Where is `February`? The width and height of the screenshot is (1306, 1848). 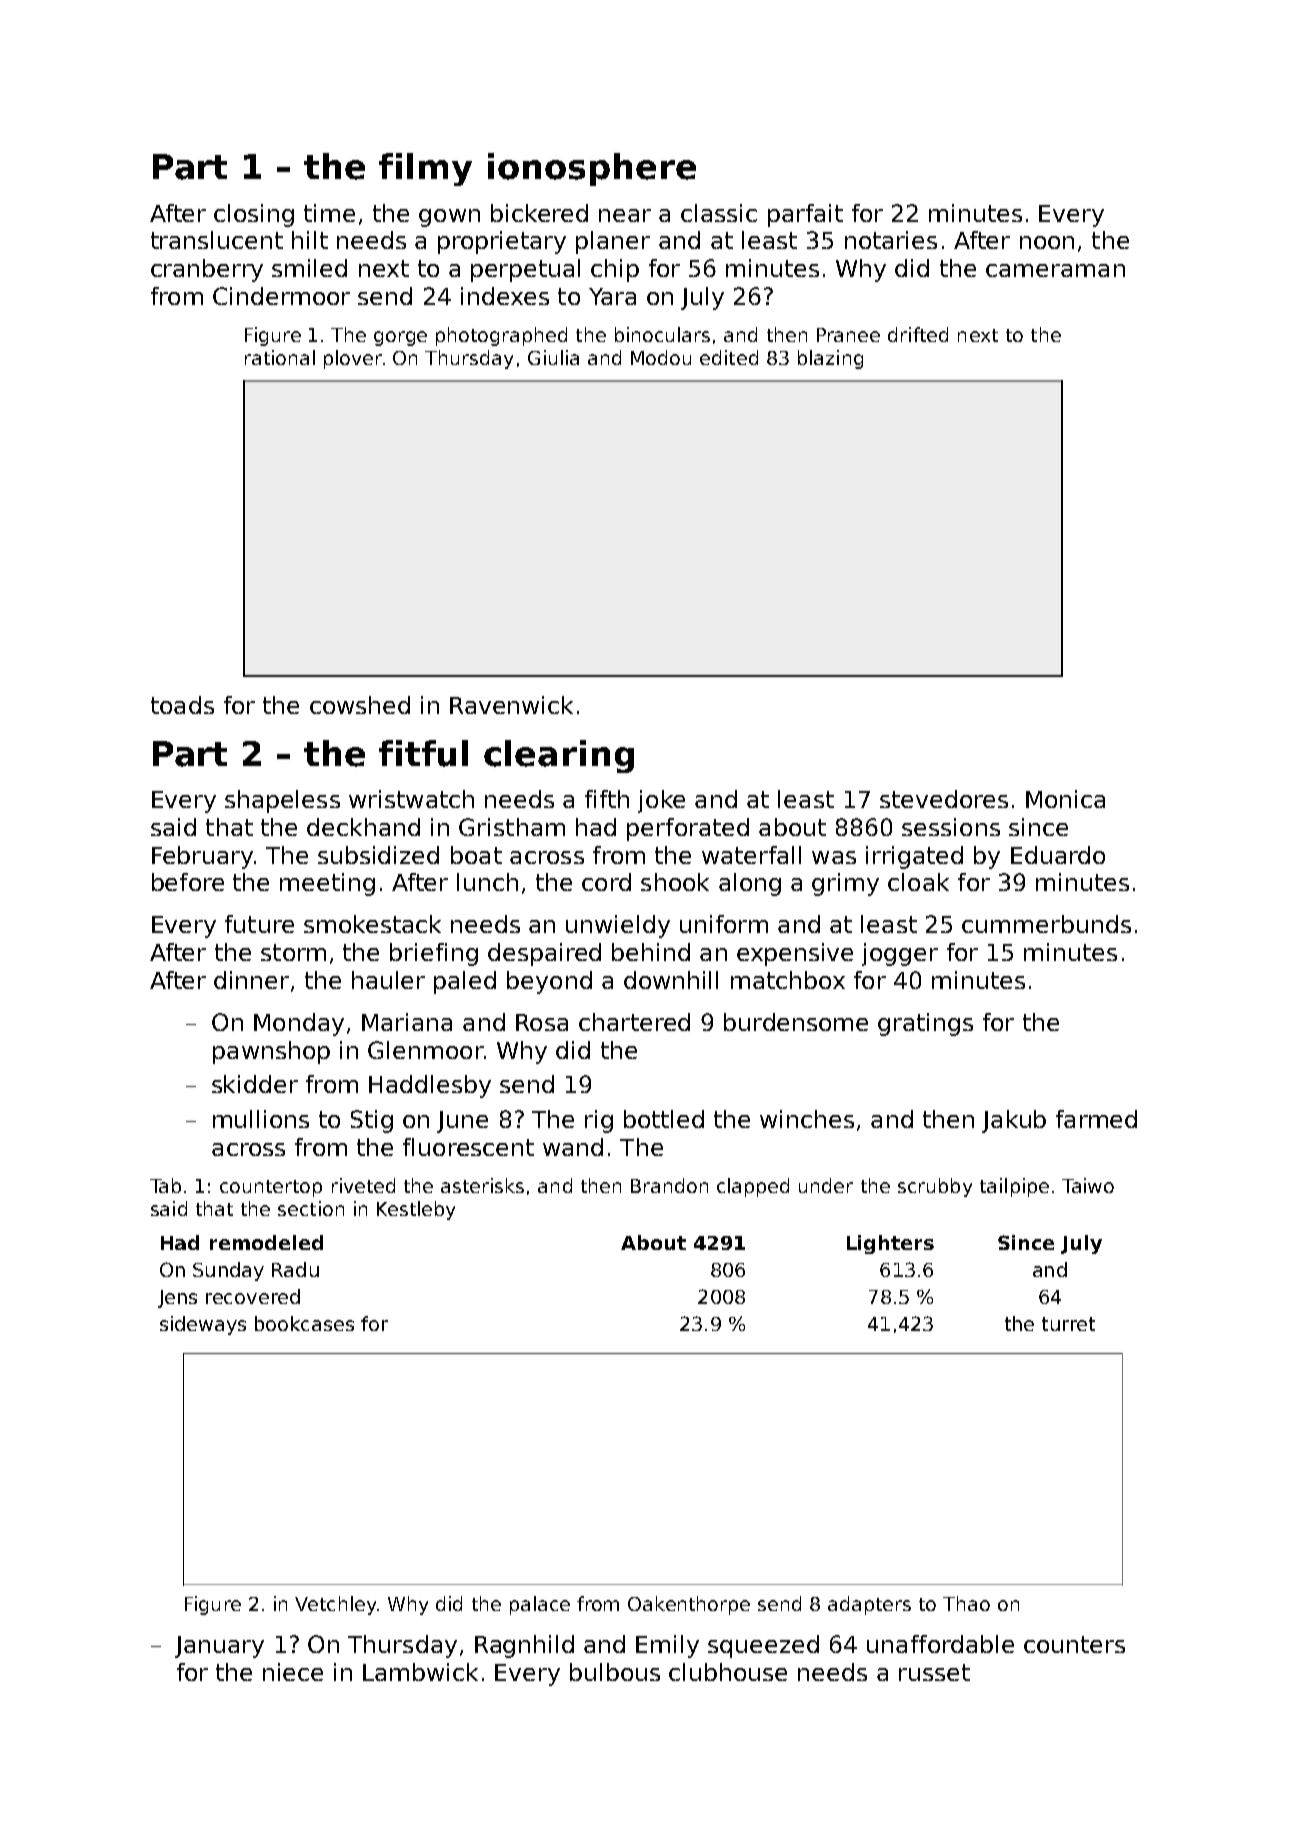 February is located at coordinates (202, 857).
